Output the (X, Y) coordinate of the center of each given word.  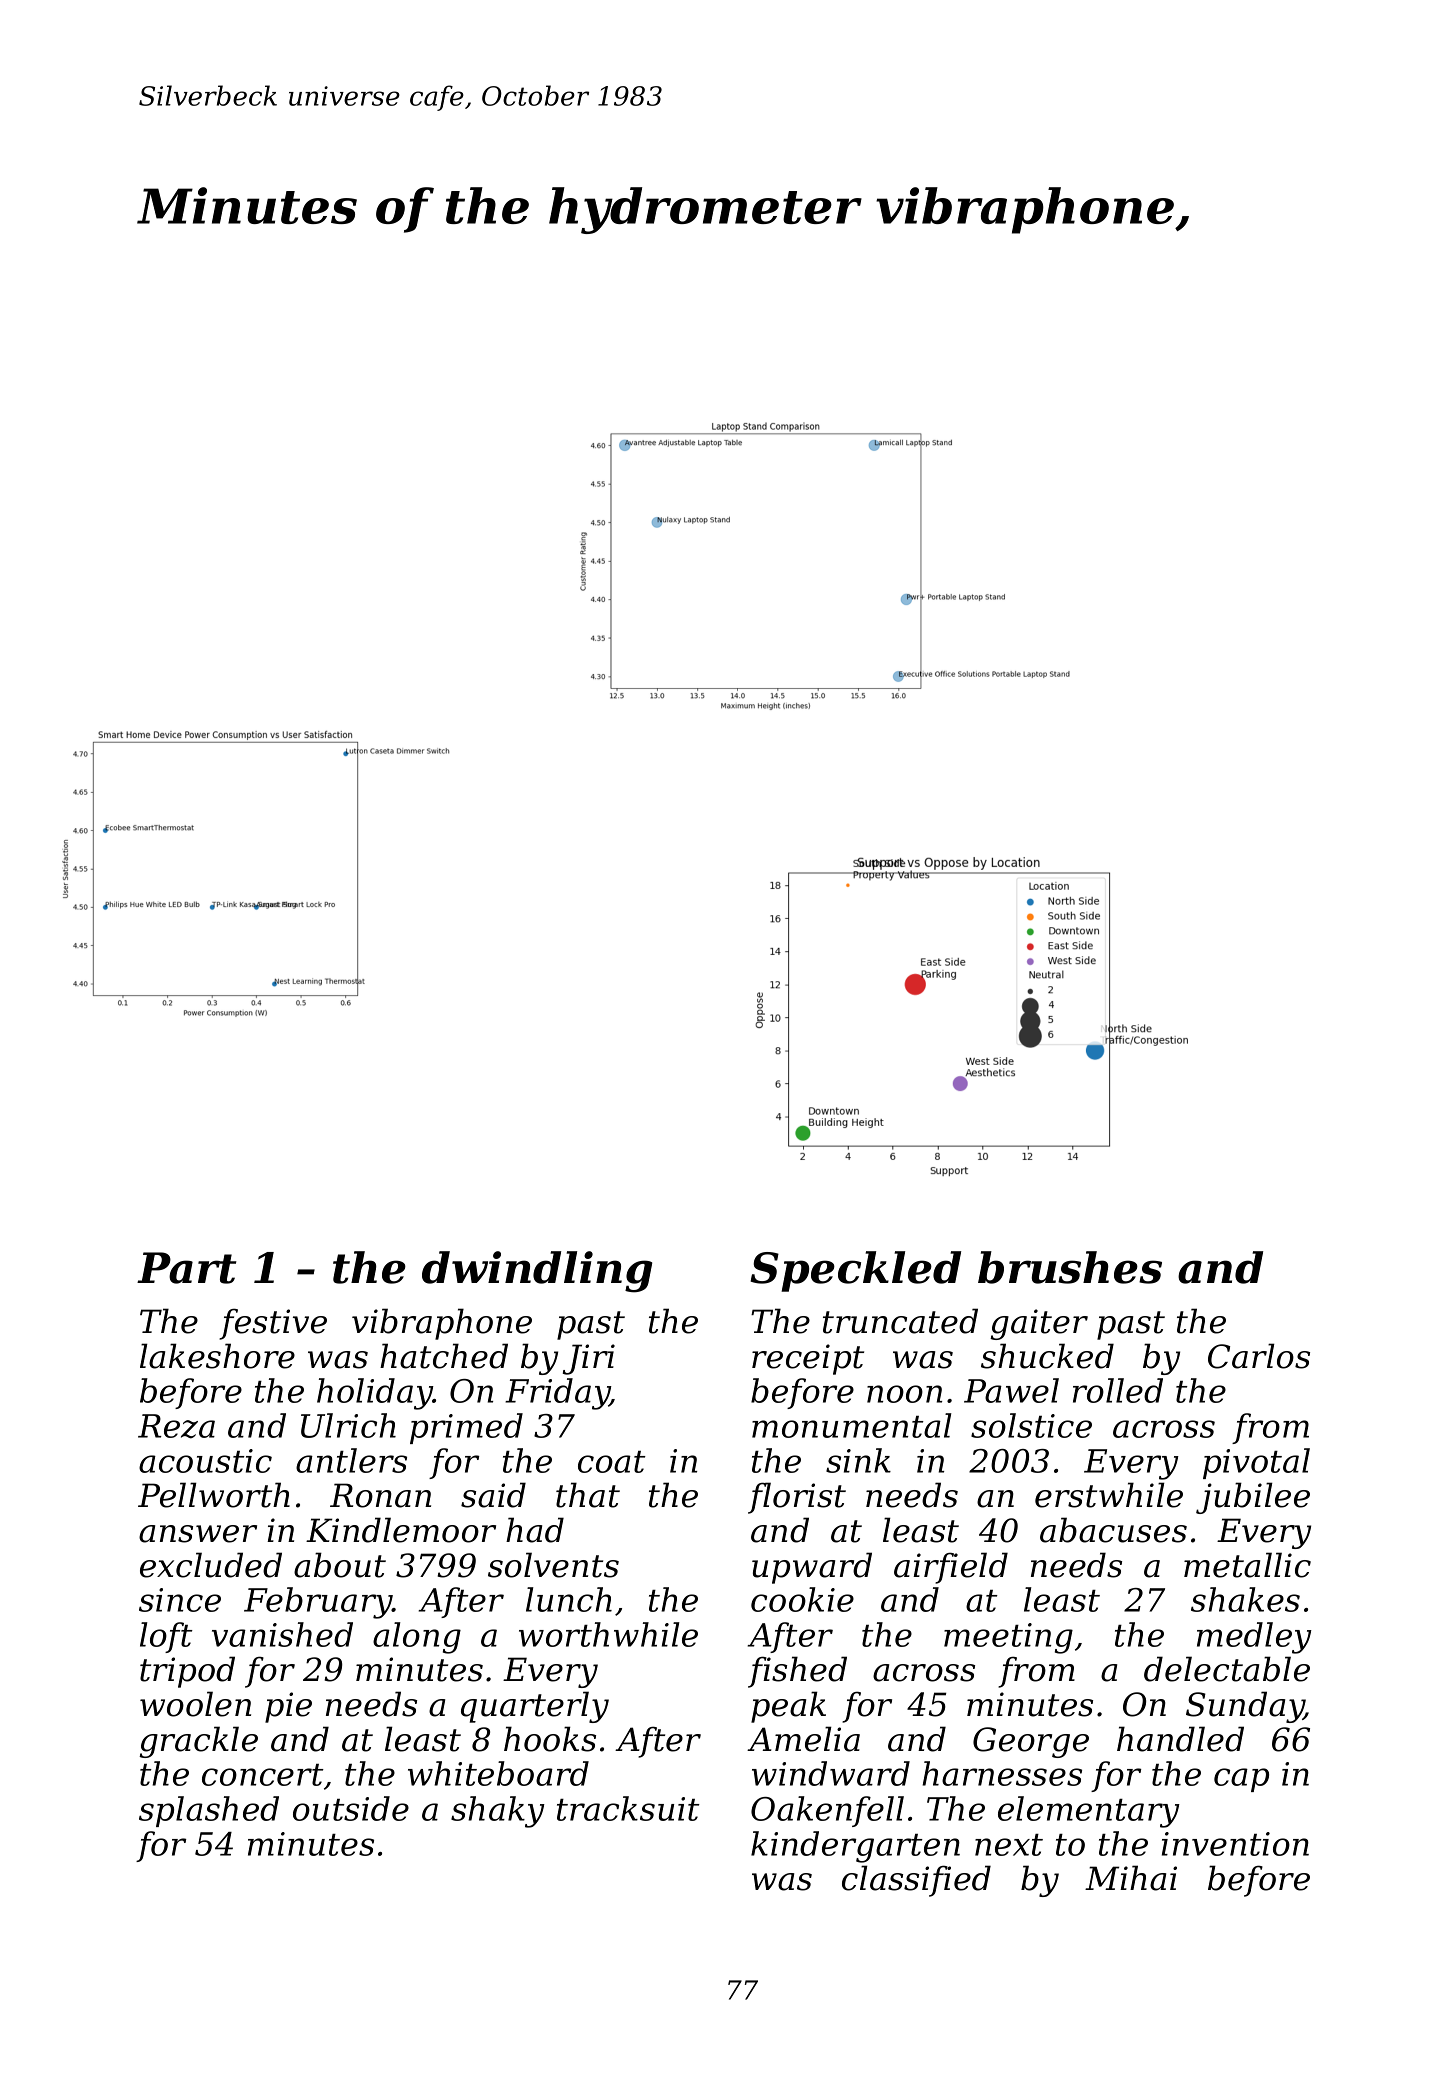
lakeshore (217, 1356)
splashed (209, 1811)
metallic (1247, 1565)
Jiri (589, 1359)
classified (916, 1881)
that (588, 1495)
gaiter (1039, 1324)
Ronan (380, 1495)
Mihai (1131, 1878)
